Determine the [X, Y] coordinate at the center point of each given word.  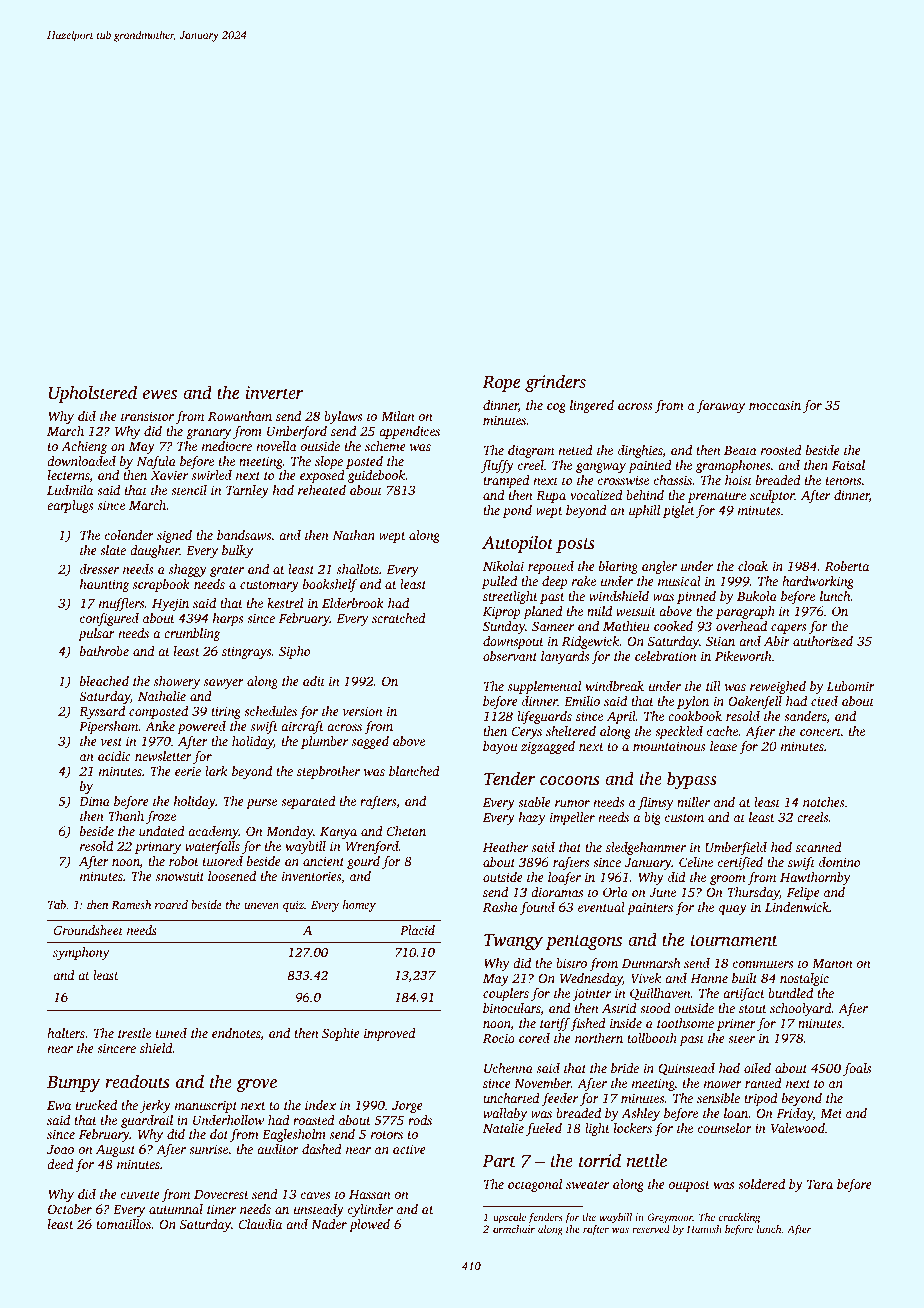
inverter [274, 392]
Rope [501, 384]
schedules [270, 711]
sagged [370, 742]
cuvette [140, 1195]
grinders [555, 383]
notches [824, 802]
